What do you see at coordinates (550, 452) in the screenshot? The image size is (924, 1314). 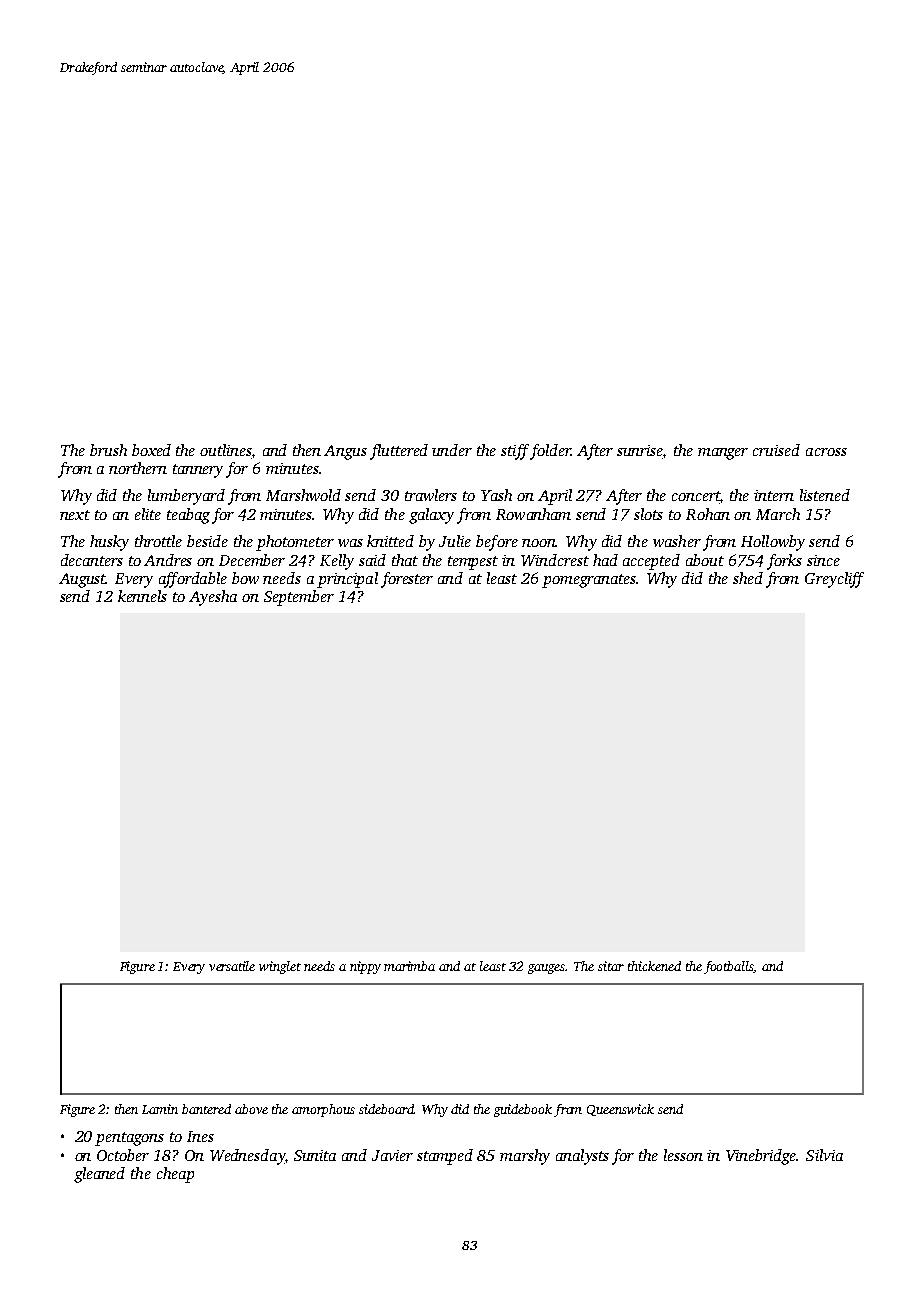 I see `folder` at bounding box center [550, 452].
